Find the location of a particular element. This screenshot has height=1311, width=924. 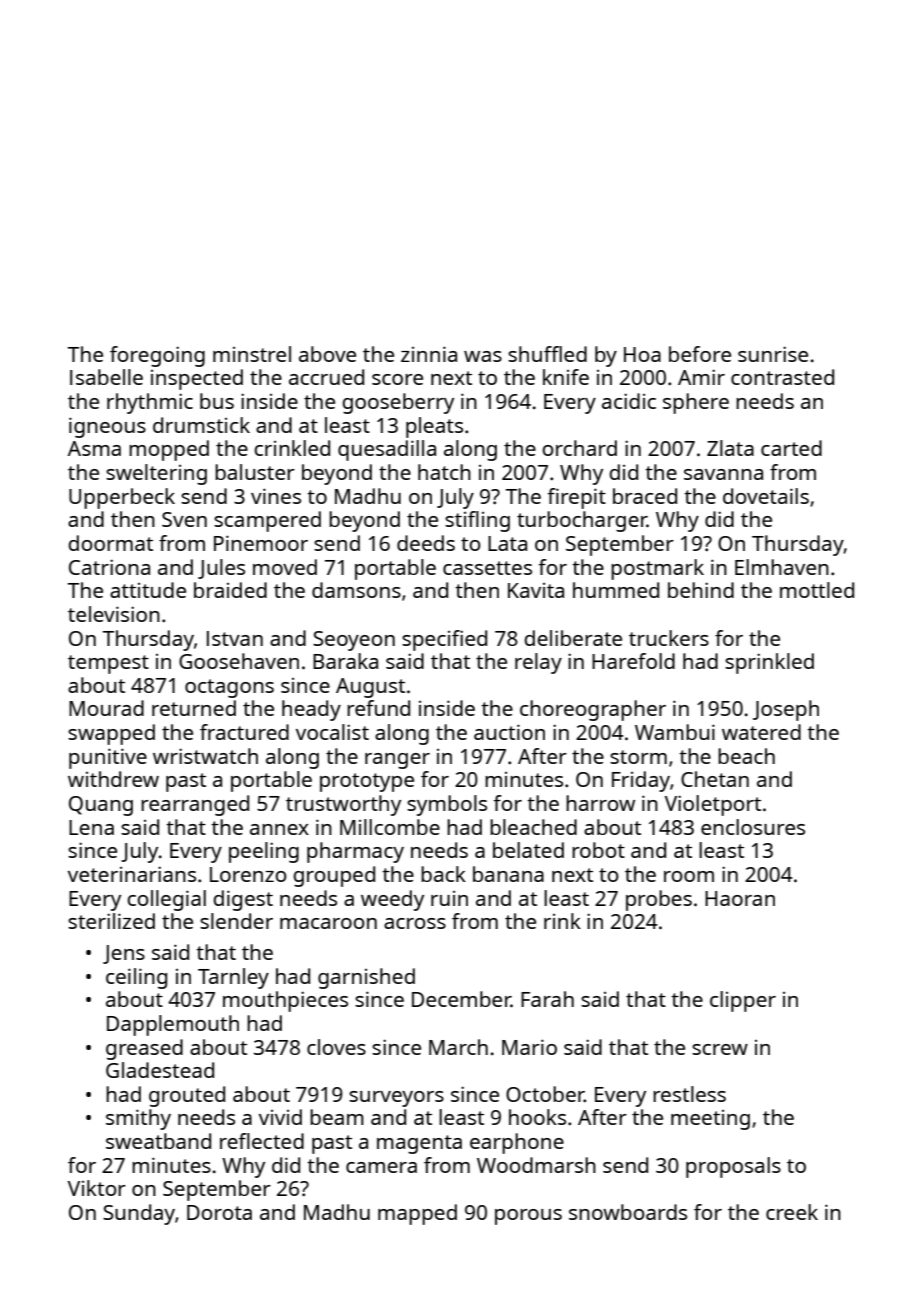

harrow is located at coordinates (600, 803).
